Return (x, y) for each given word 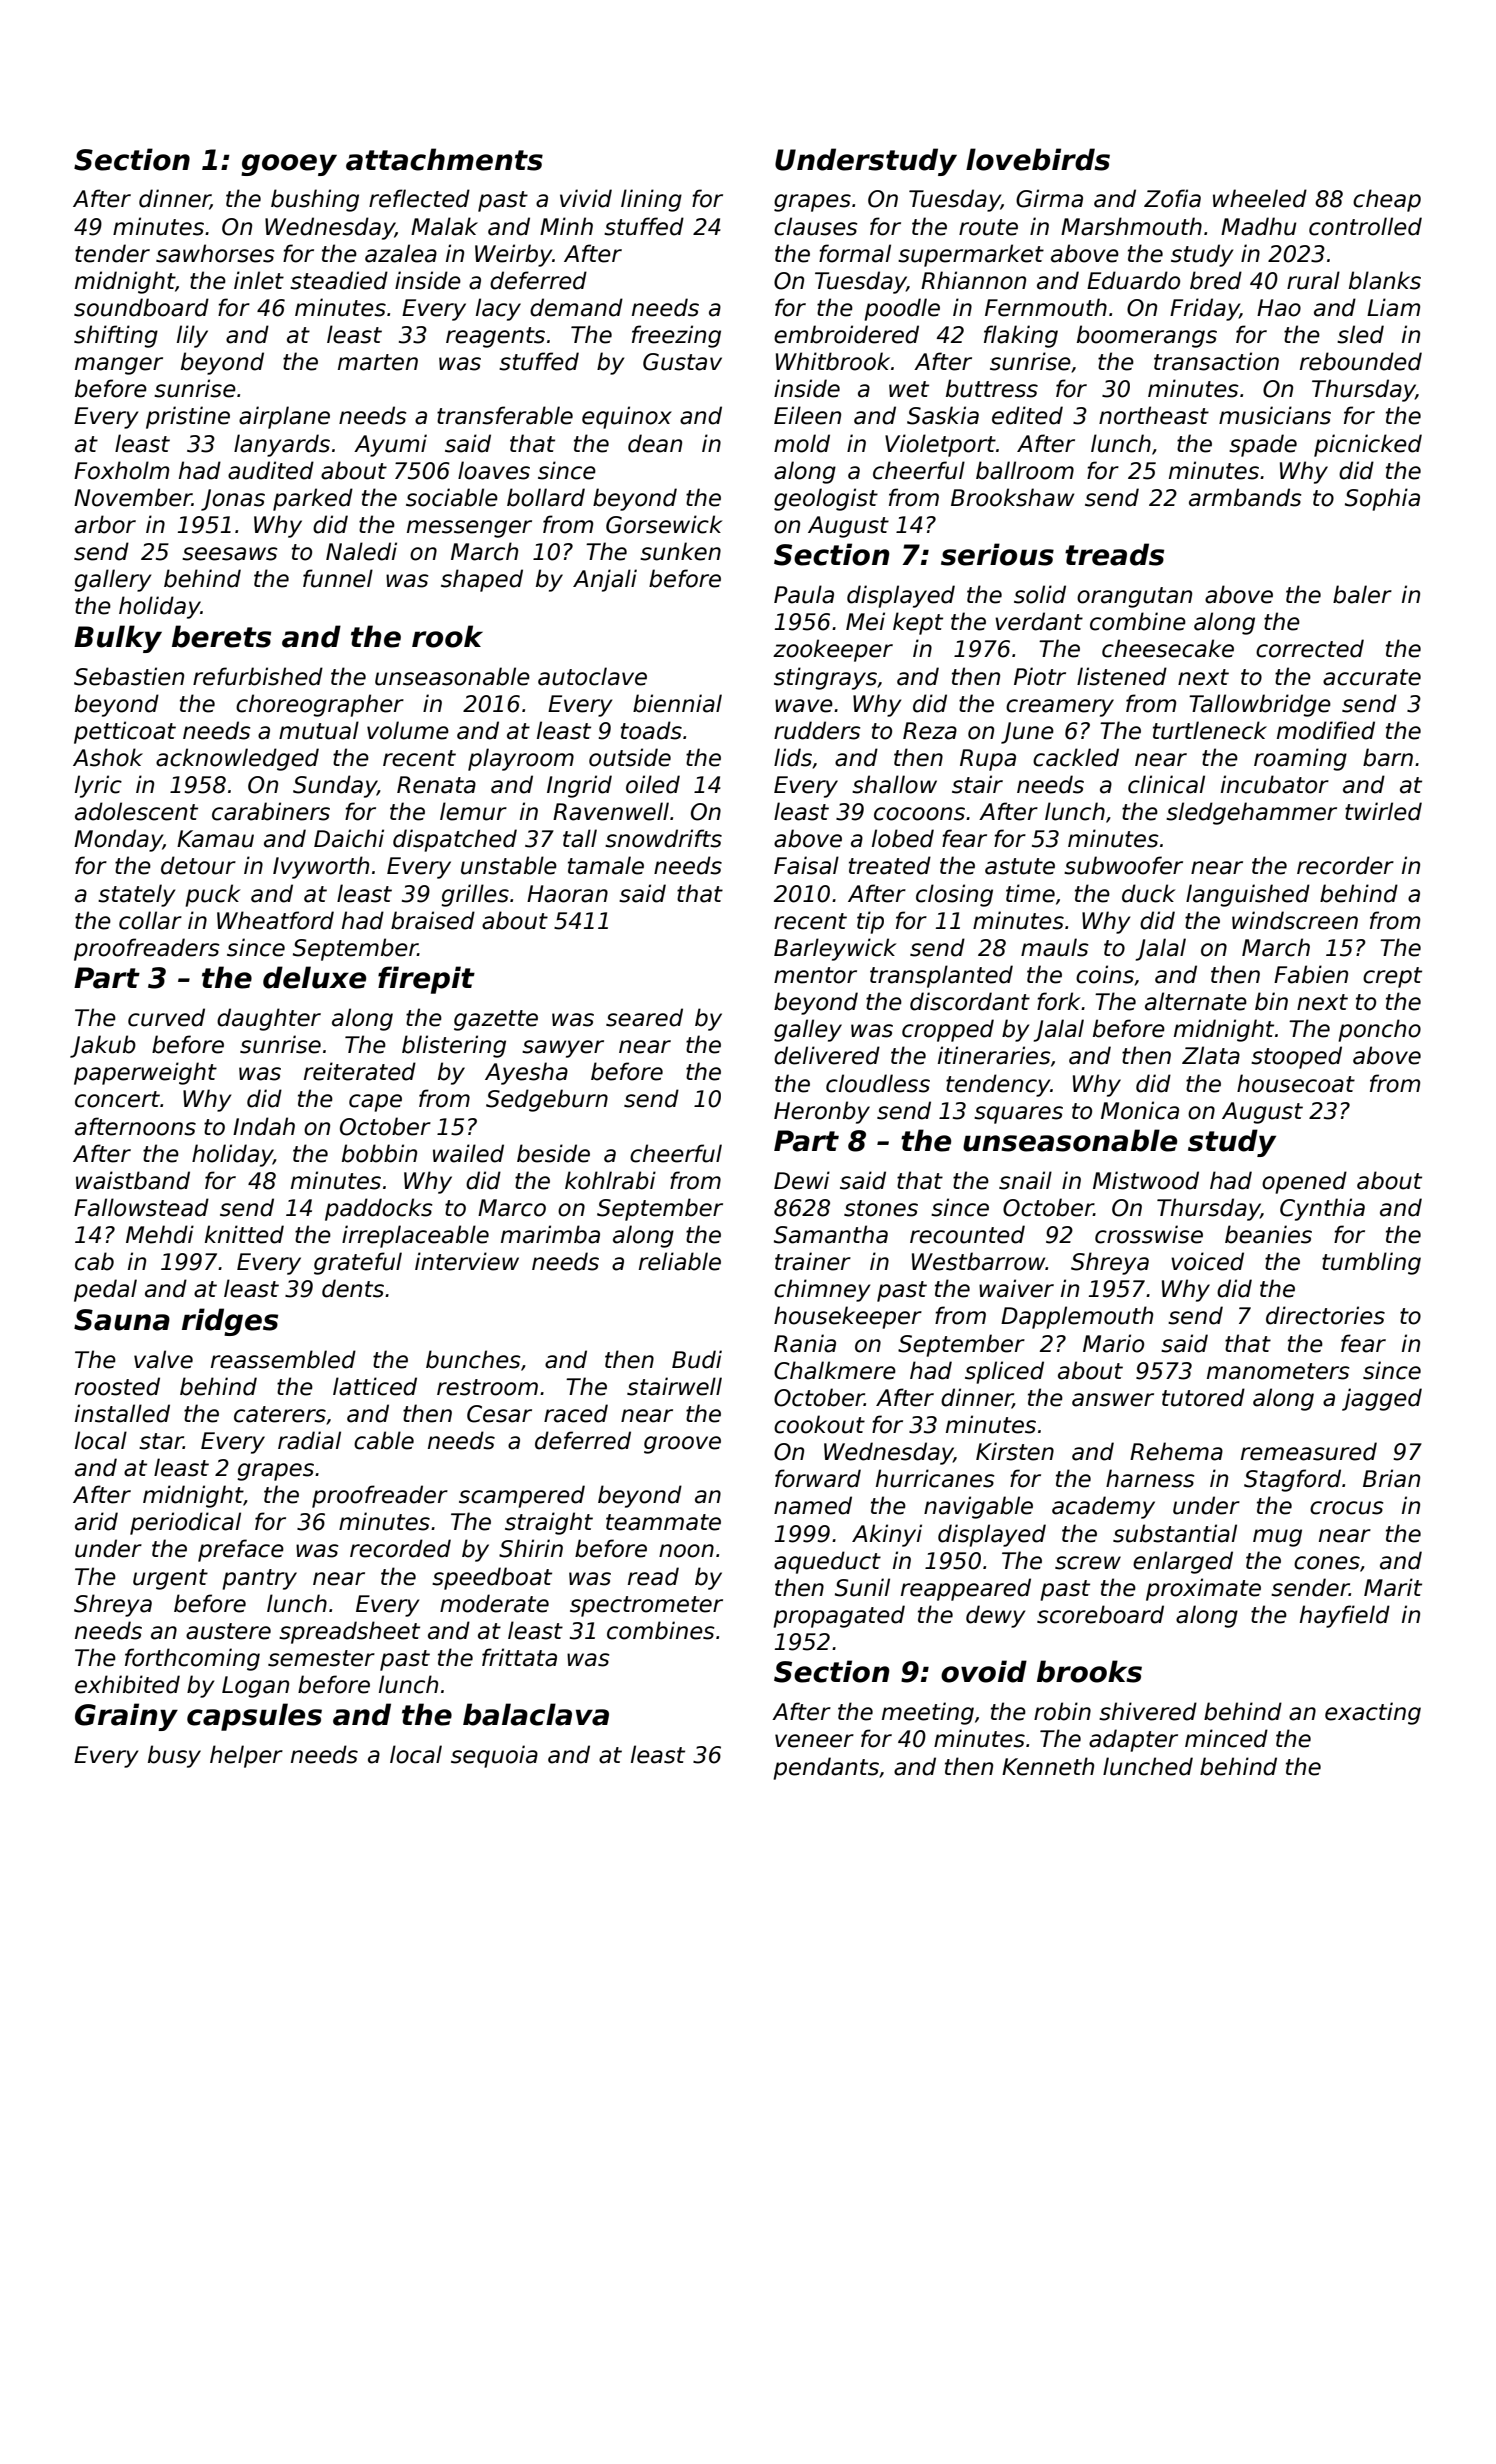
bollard (546, 497)
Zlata (1211, 1055)
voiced (1207, 1261)
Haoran (567, 894)
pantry (259, 1579)
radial (309, 1440)
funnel (338, 578)
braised (433, 920)
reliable (680, 1261)
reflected (419, 198)
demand (576, 307)
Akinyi (887, 1535)
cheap (1387, 200)
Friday (1205, 309)
